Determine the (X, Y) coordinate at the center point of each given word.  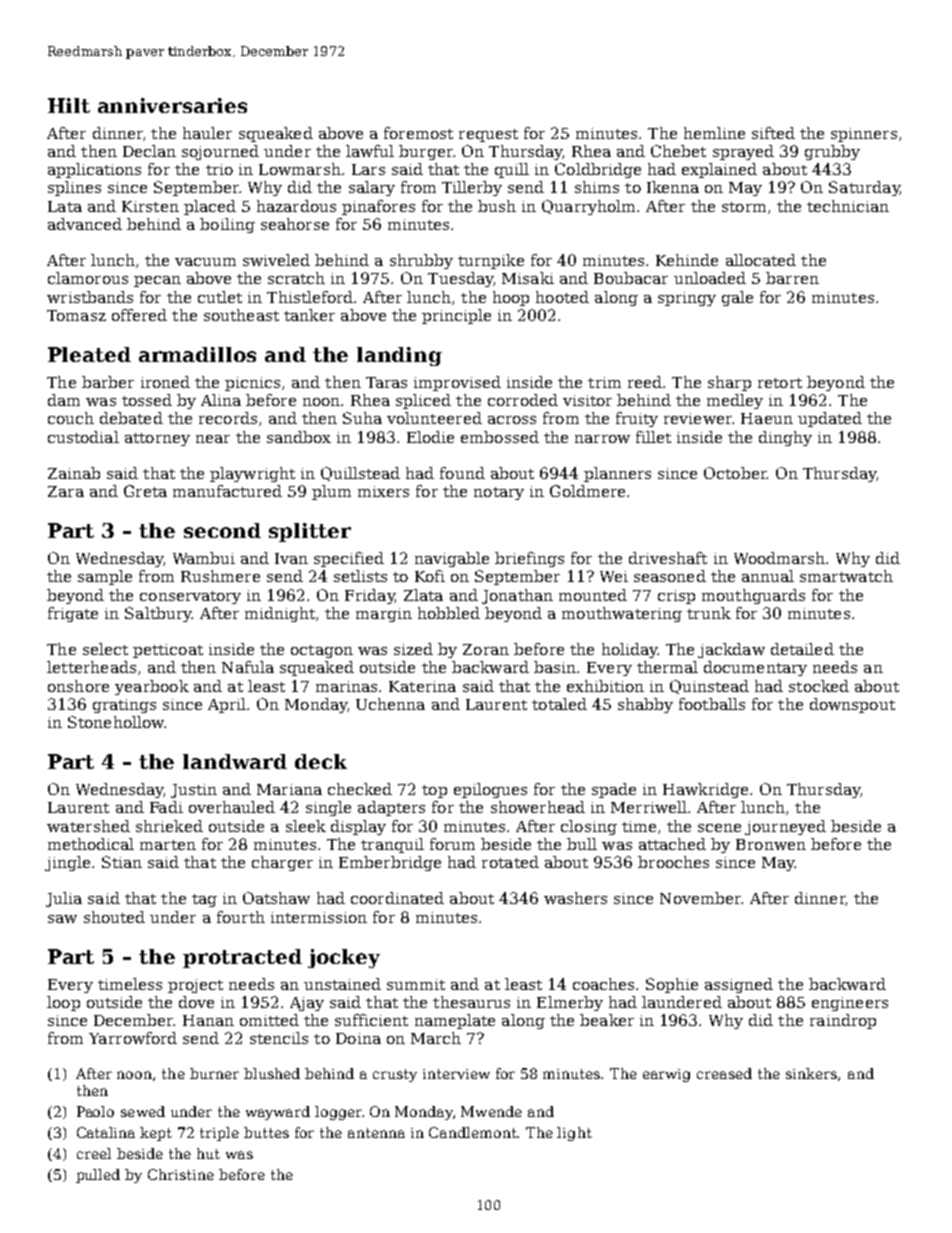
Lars (368, 169)
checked (360, 789)
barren (792, 278)
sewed (143, 1111)
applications (94, 170)
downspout (852, 705)
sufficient (371, 1020)
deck (321, 761)
